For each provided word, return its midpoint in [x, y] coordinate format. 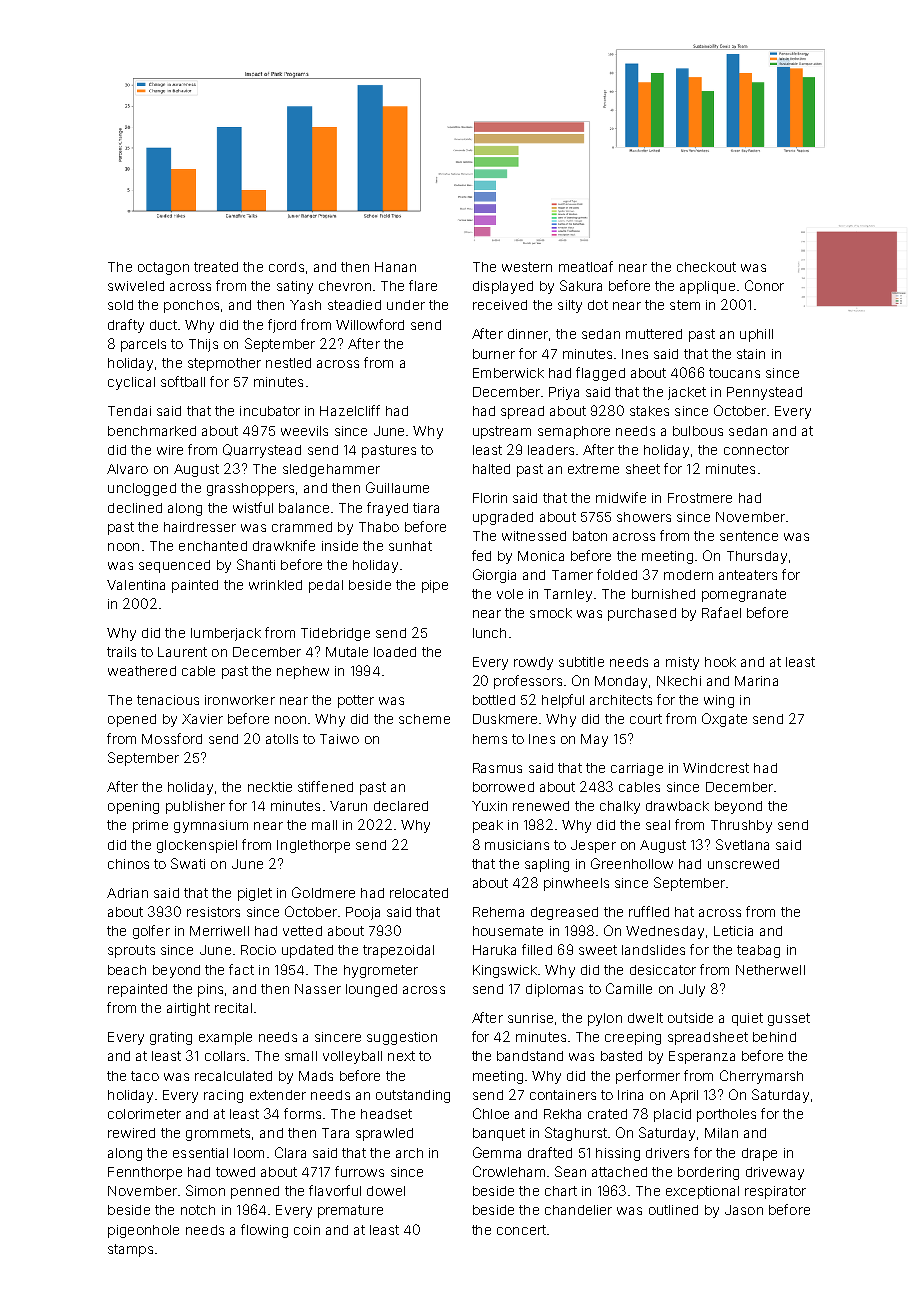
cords [286, 267]
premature [350, 1211]
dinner [528, 334]
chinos [128, 864]
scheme [424, 719]
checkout [706, 267]
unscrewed [743, 864]
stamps [130, 1250]
